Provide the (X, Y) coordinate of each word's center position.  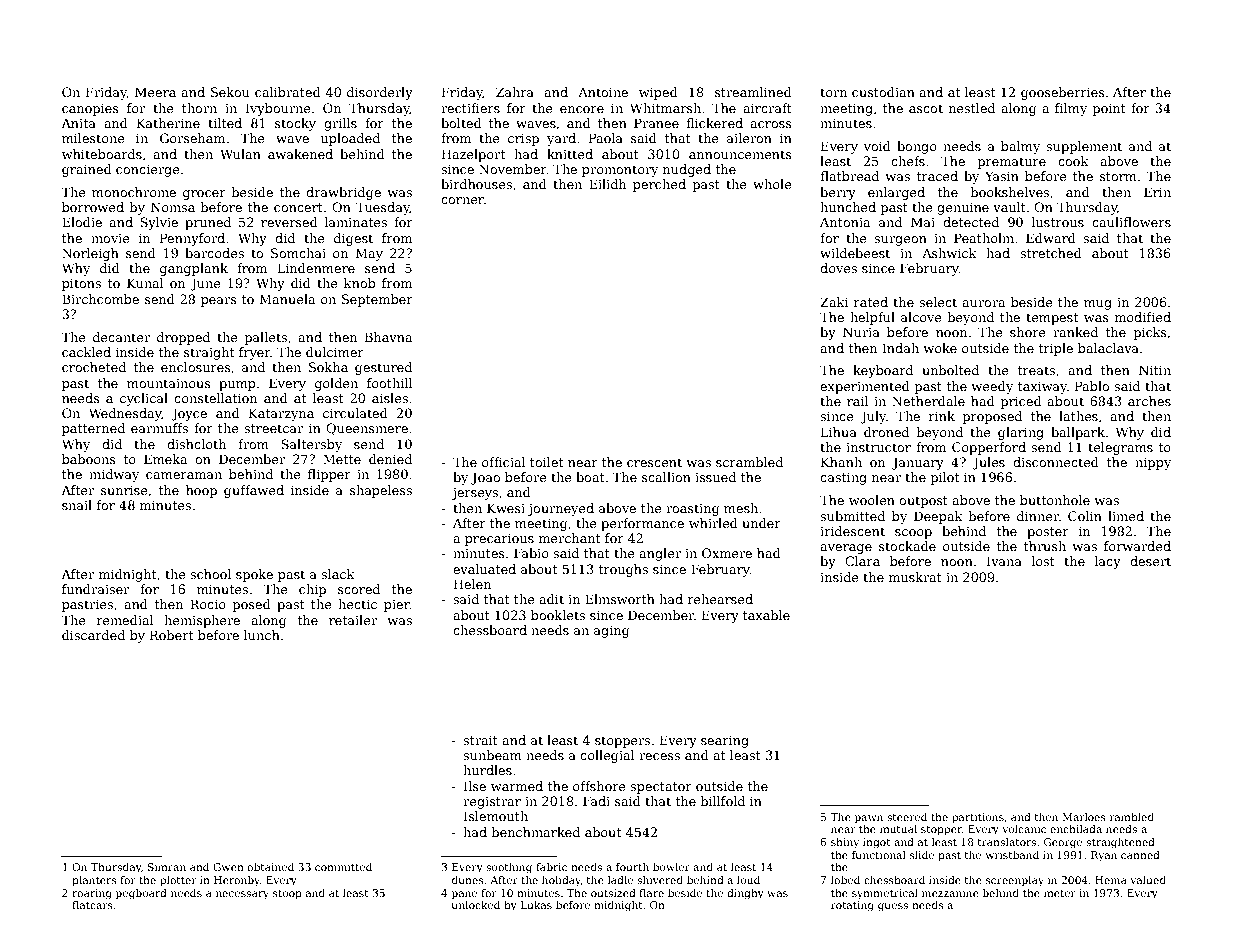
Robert (171, 635)
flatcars (92, 905)
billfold (723, 801)
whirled (713, 523)
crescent (654, 462)
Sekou (230, 92)
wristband (1012, 855)
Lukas (536, 905)
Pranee (656, 123)
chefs (908, 161)
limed (1126, 516)
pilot (945, 478)
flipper (329, 475)
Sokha (328, 367)
